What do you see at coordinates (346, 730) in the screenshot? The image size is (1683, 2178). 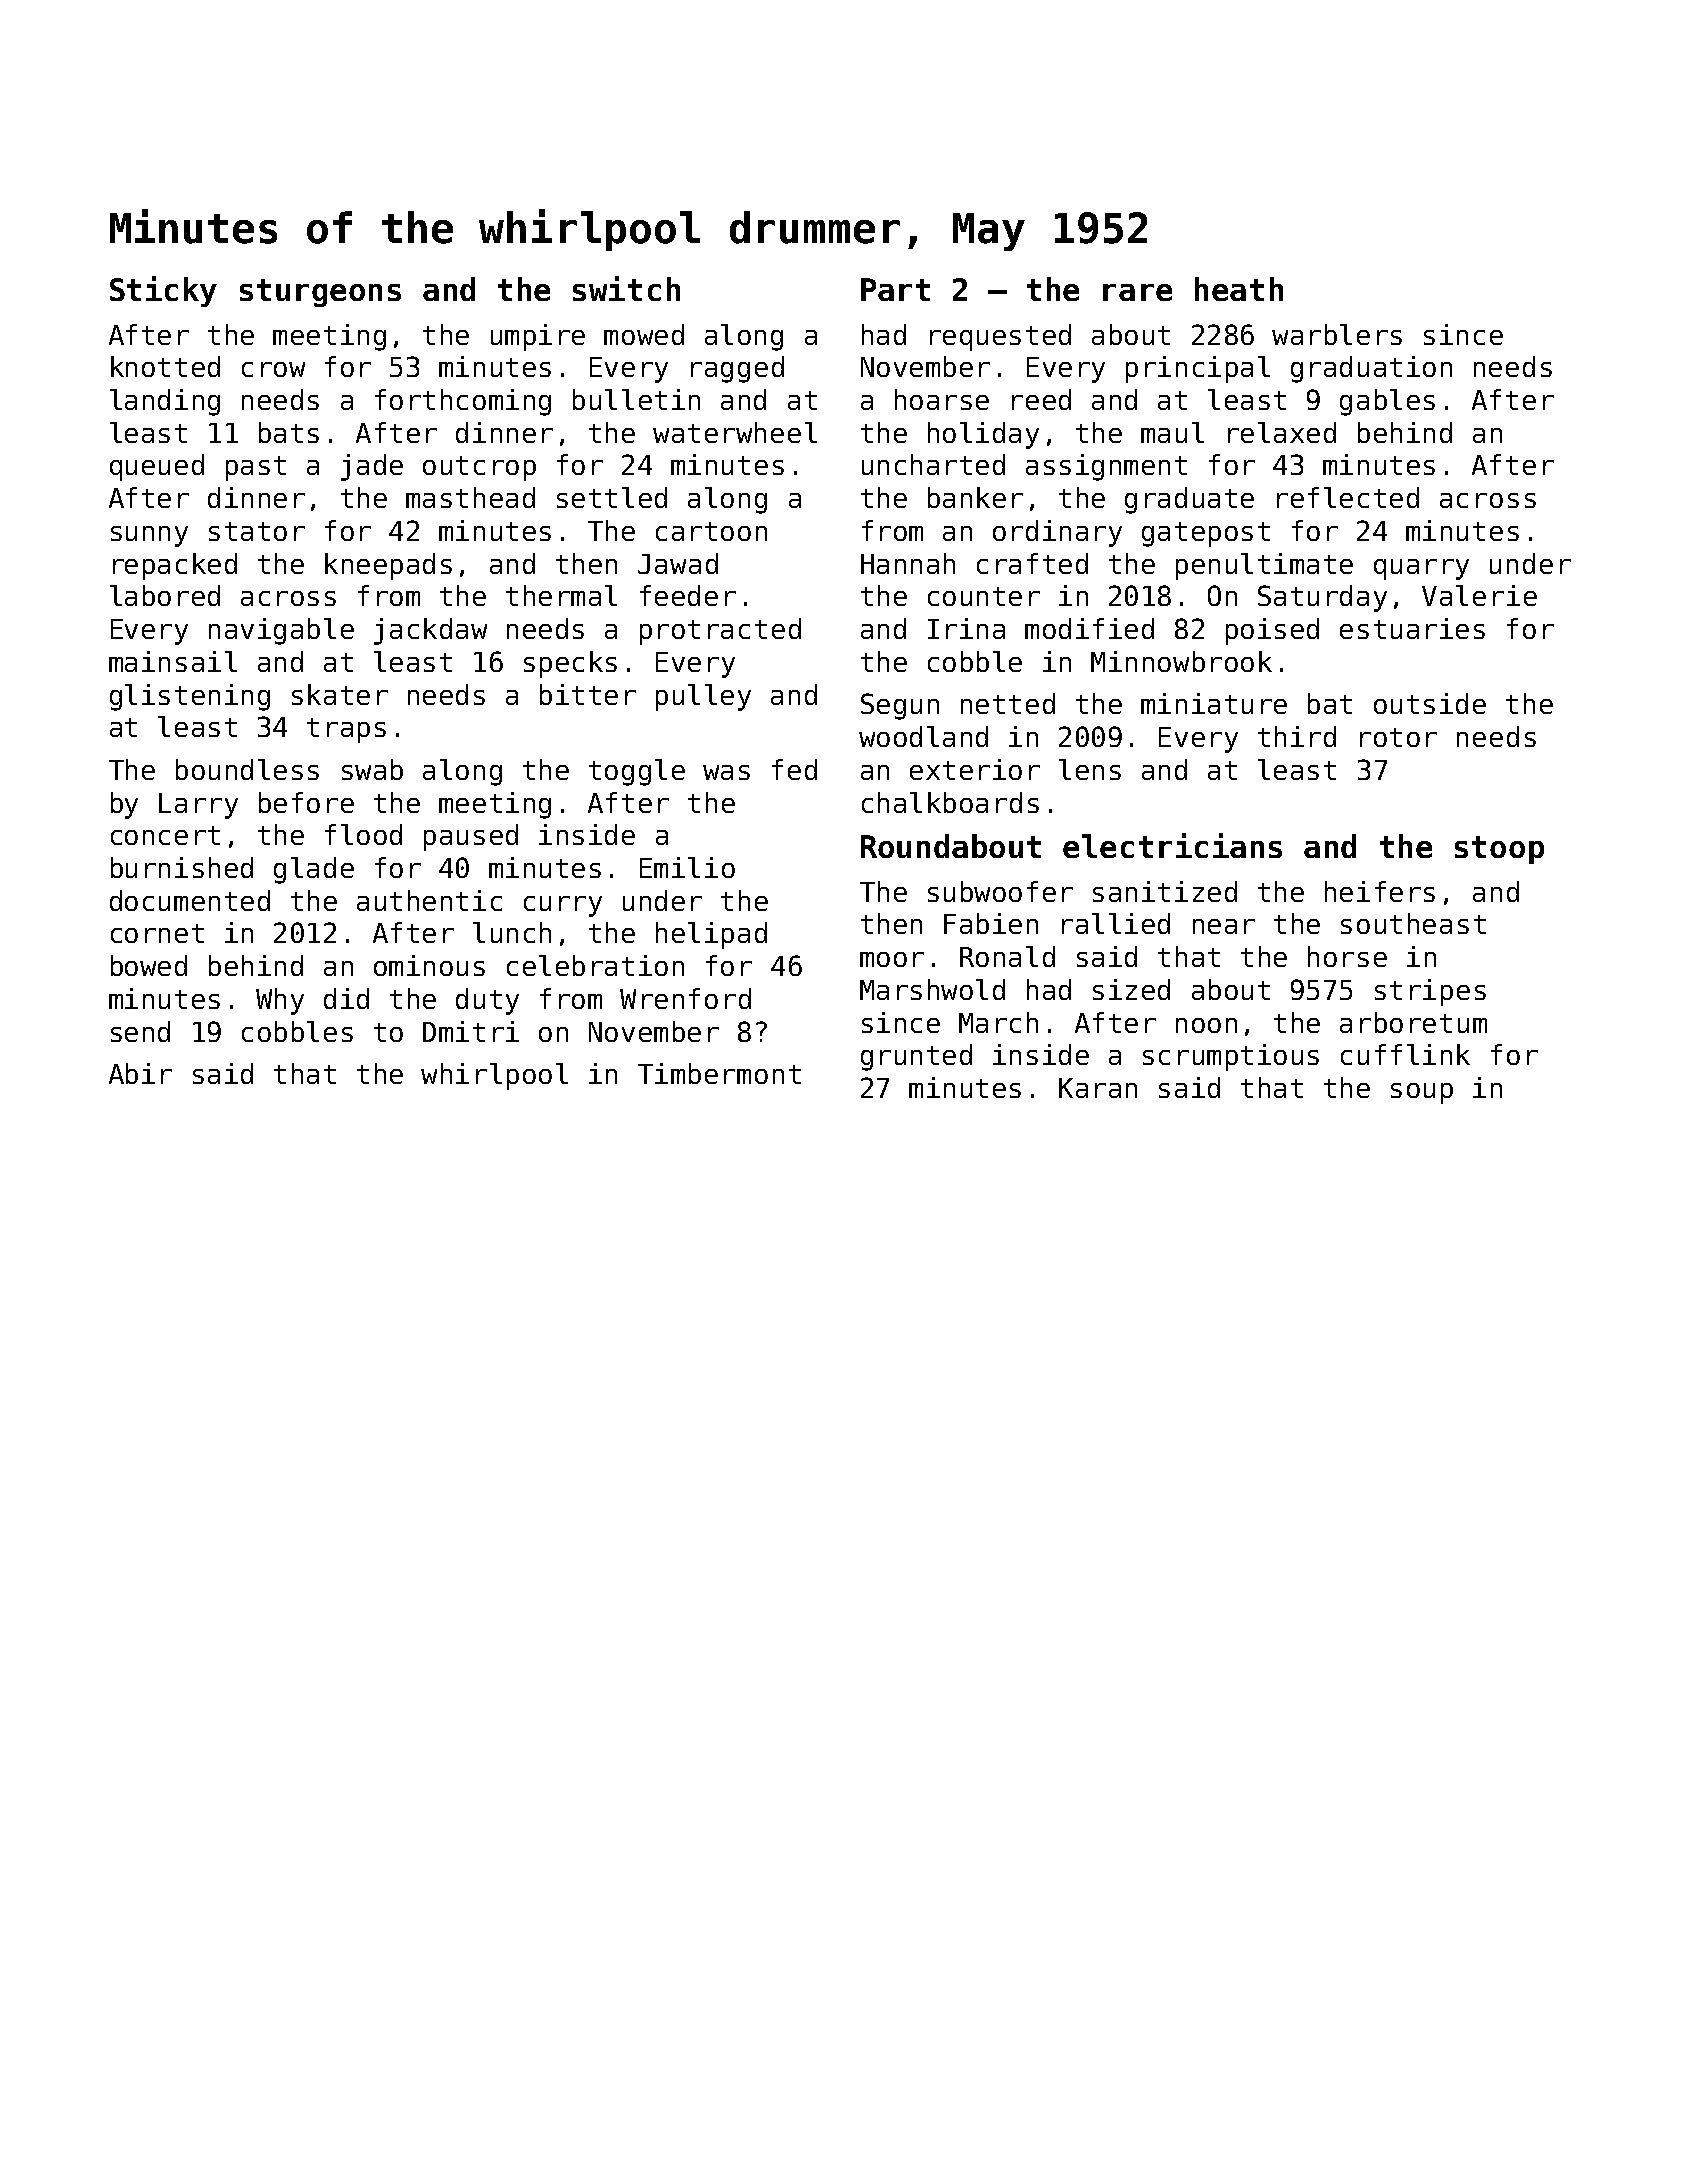 I see `traps` at bounding box center [346, 730].
